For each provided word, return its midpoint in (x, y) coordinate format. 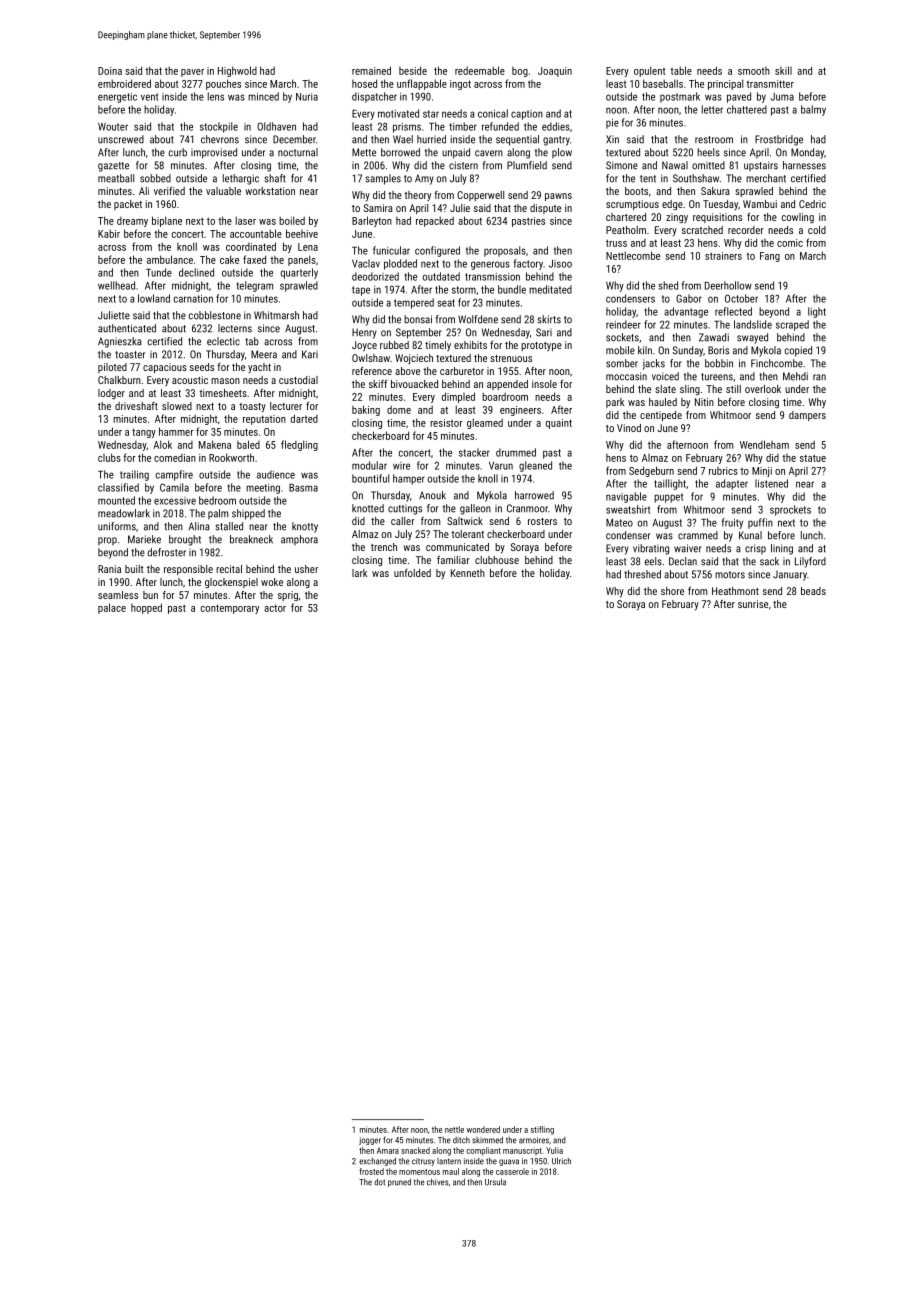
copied (798, 351)
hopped (146, 608)
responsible (188, 570)
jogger (370, 1141)
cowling (798, 218)
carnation (193, 298)
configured (437, 251)
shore (672, 591)
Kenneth (468, 573)
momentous (419, 1172)
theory (417, 196)
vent (149, 97)
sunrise (753, 604)
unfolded (412, 573)
